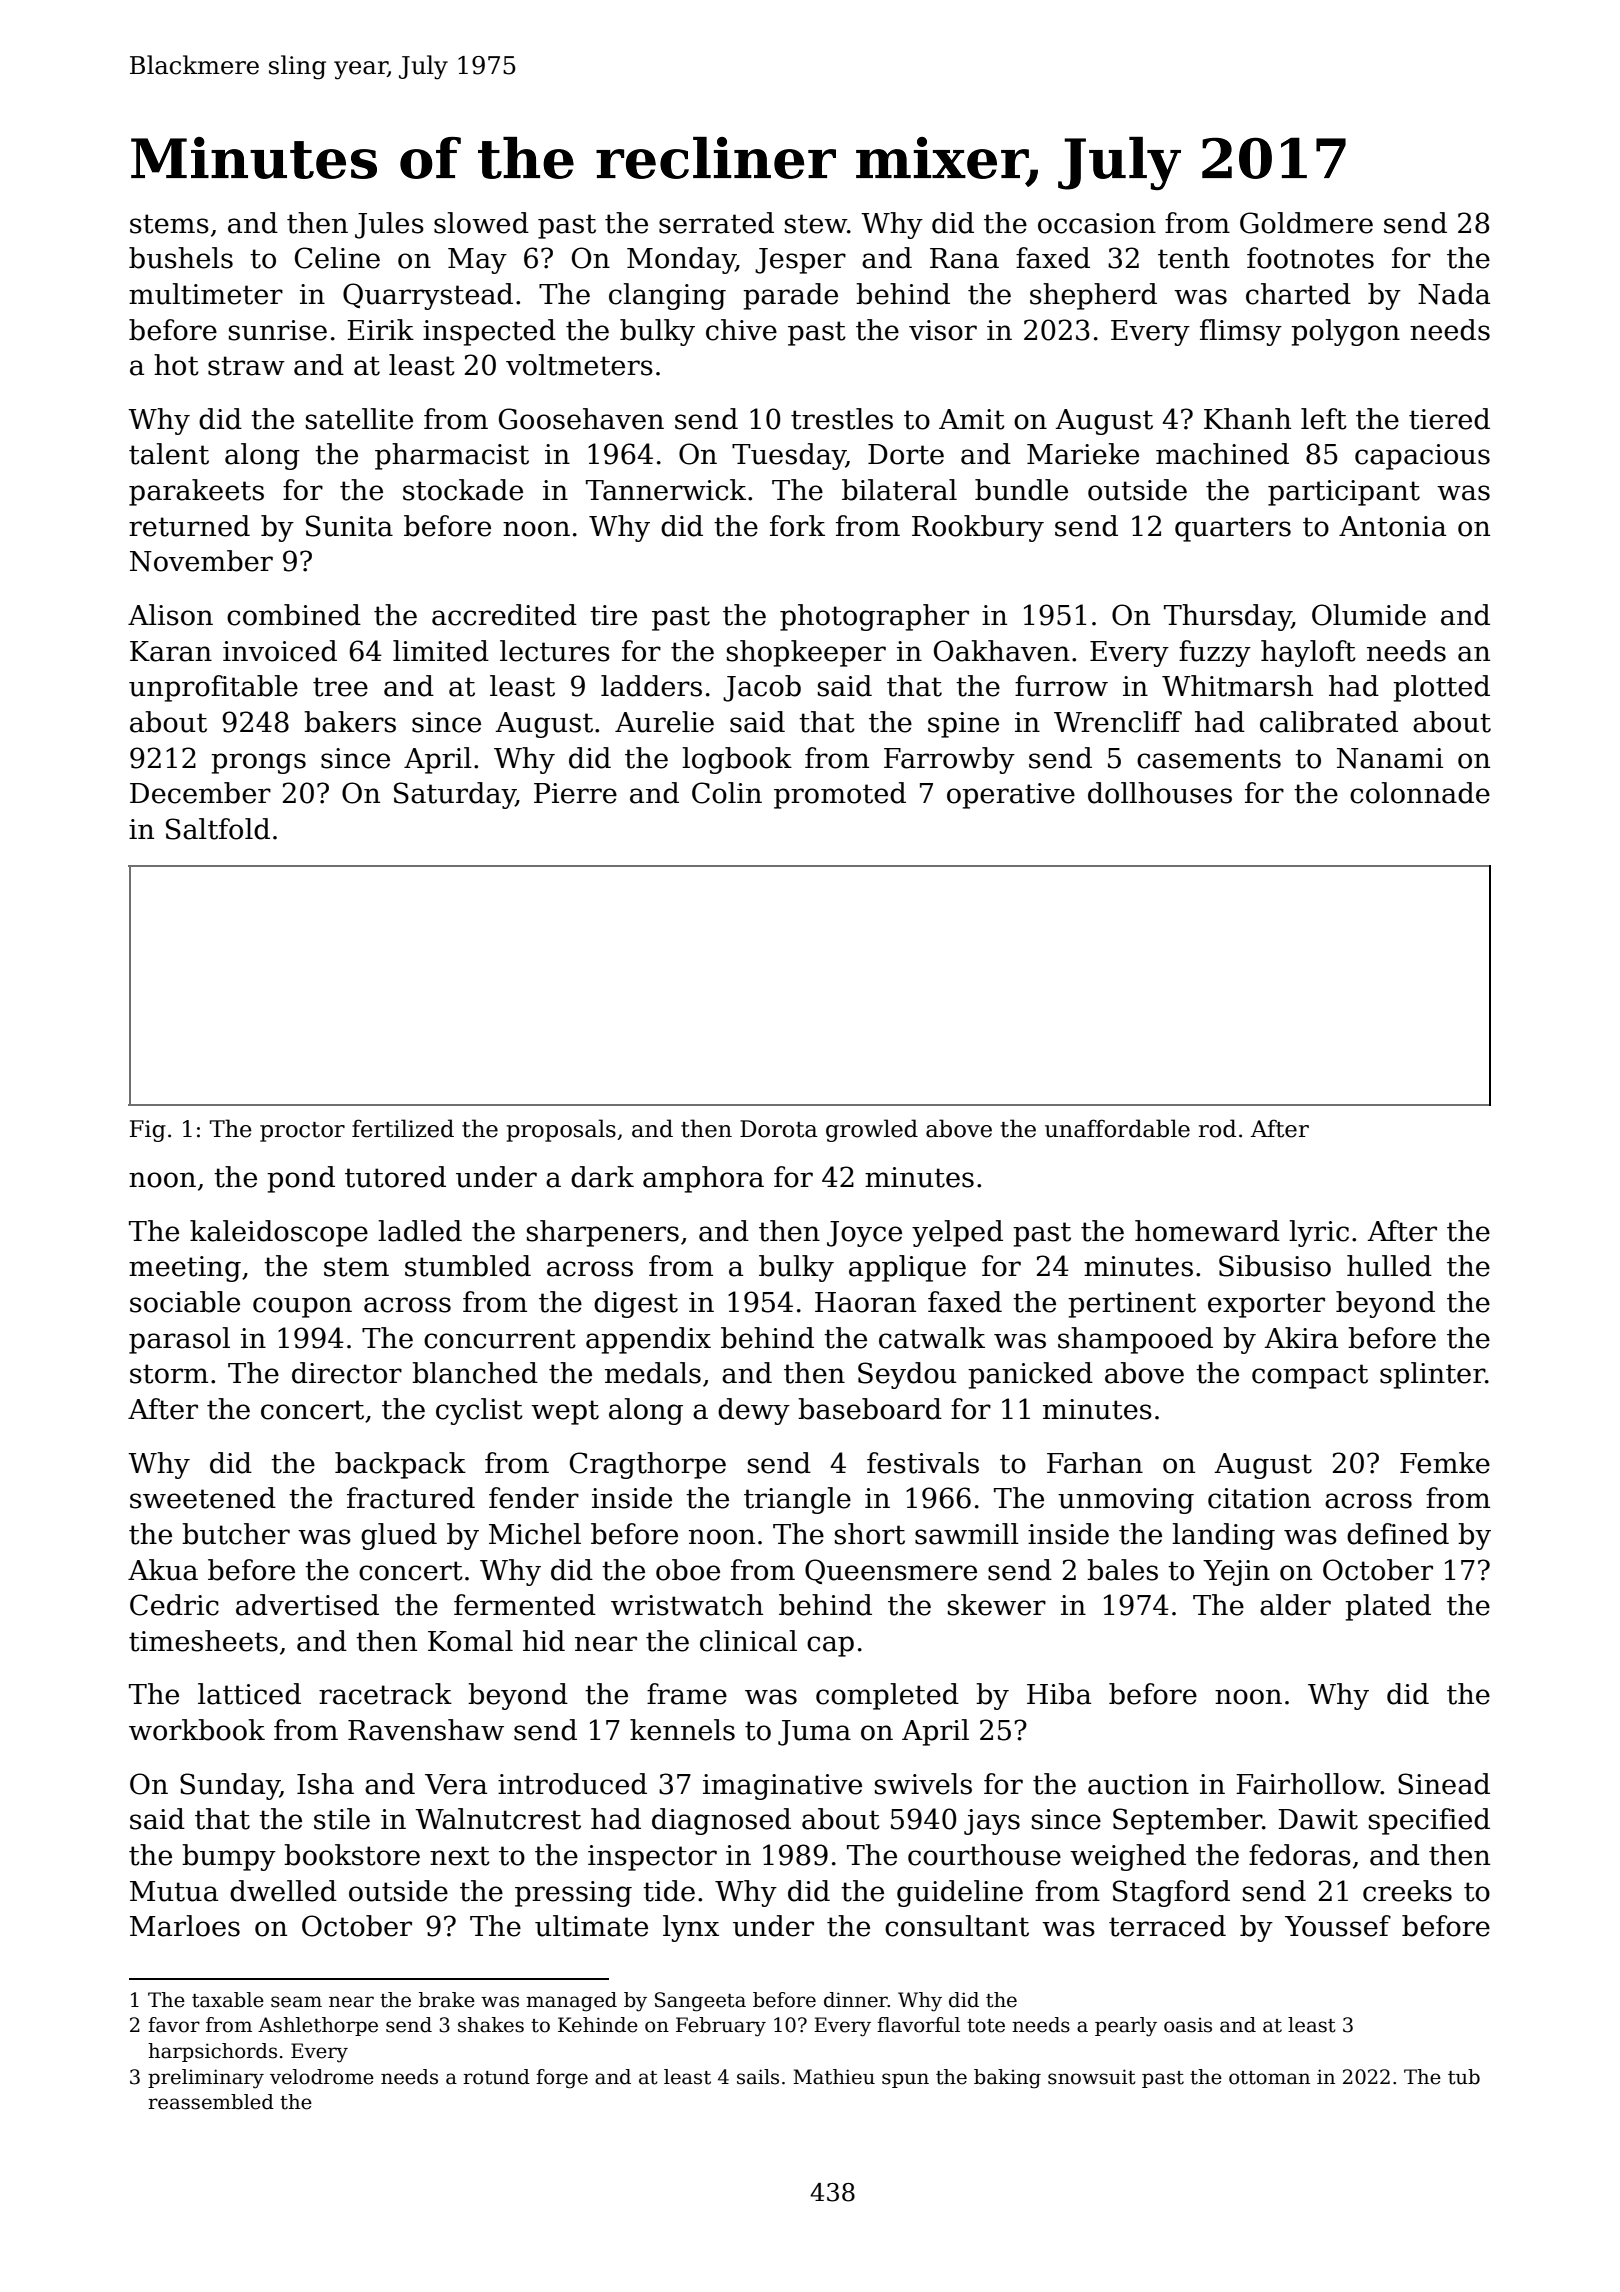 The image size is (1620, 2292). What do you see at coordinates (389, 225) in the screenshot?
I see `Jules` at bounding box center [389, 225].
